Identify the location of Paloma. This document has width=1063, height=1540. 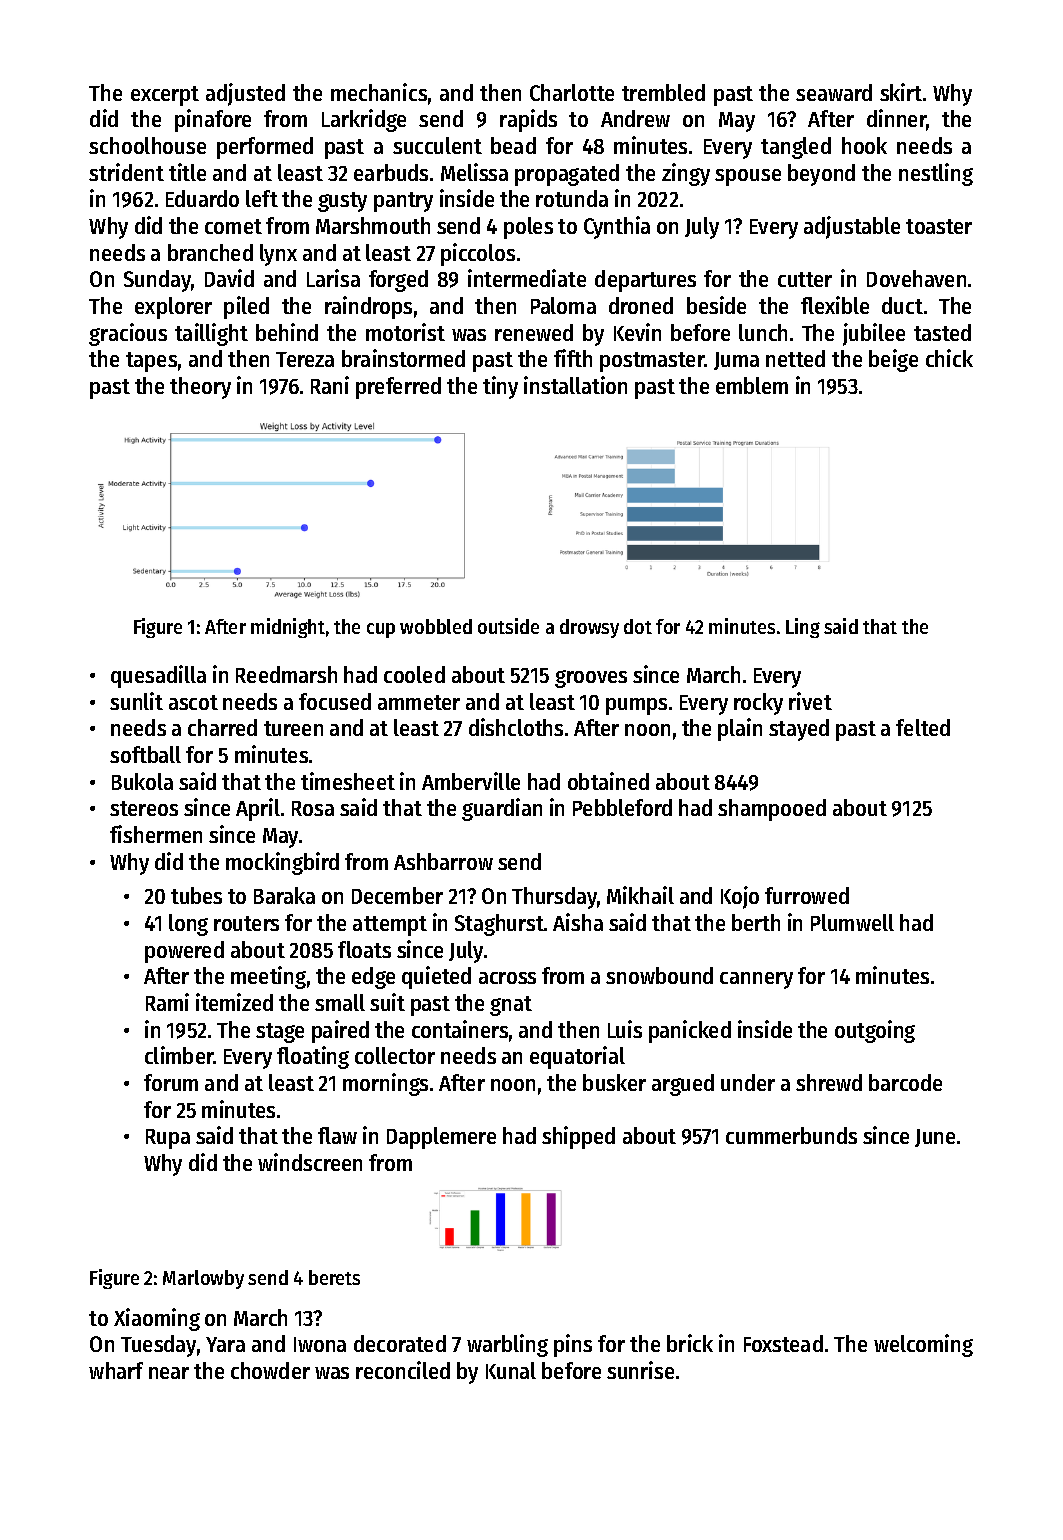
(563, 305).
